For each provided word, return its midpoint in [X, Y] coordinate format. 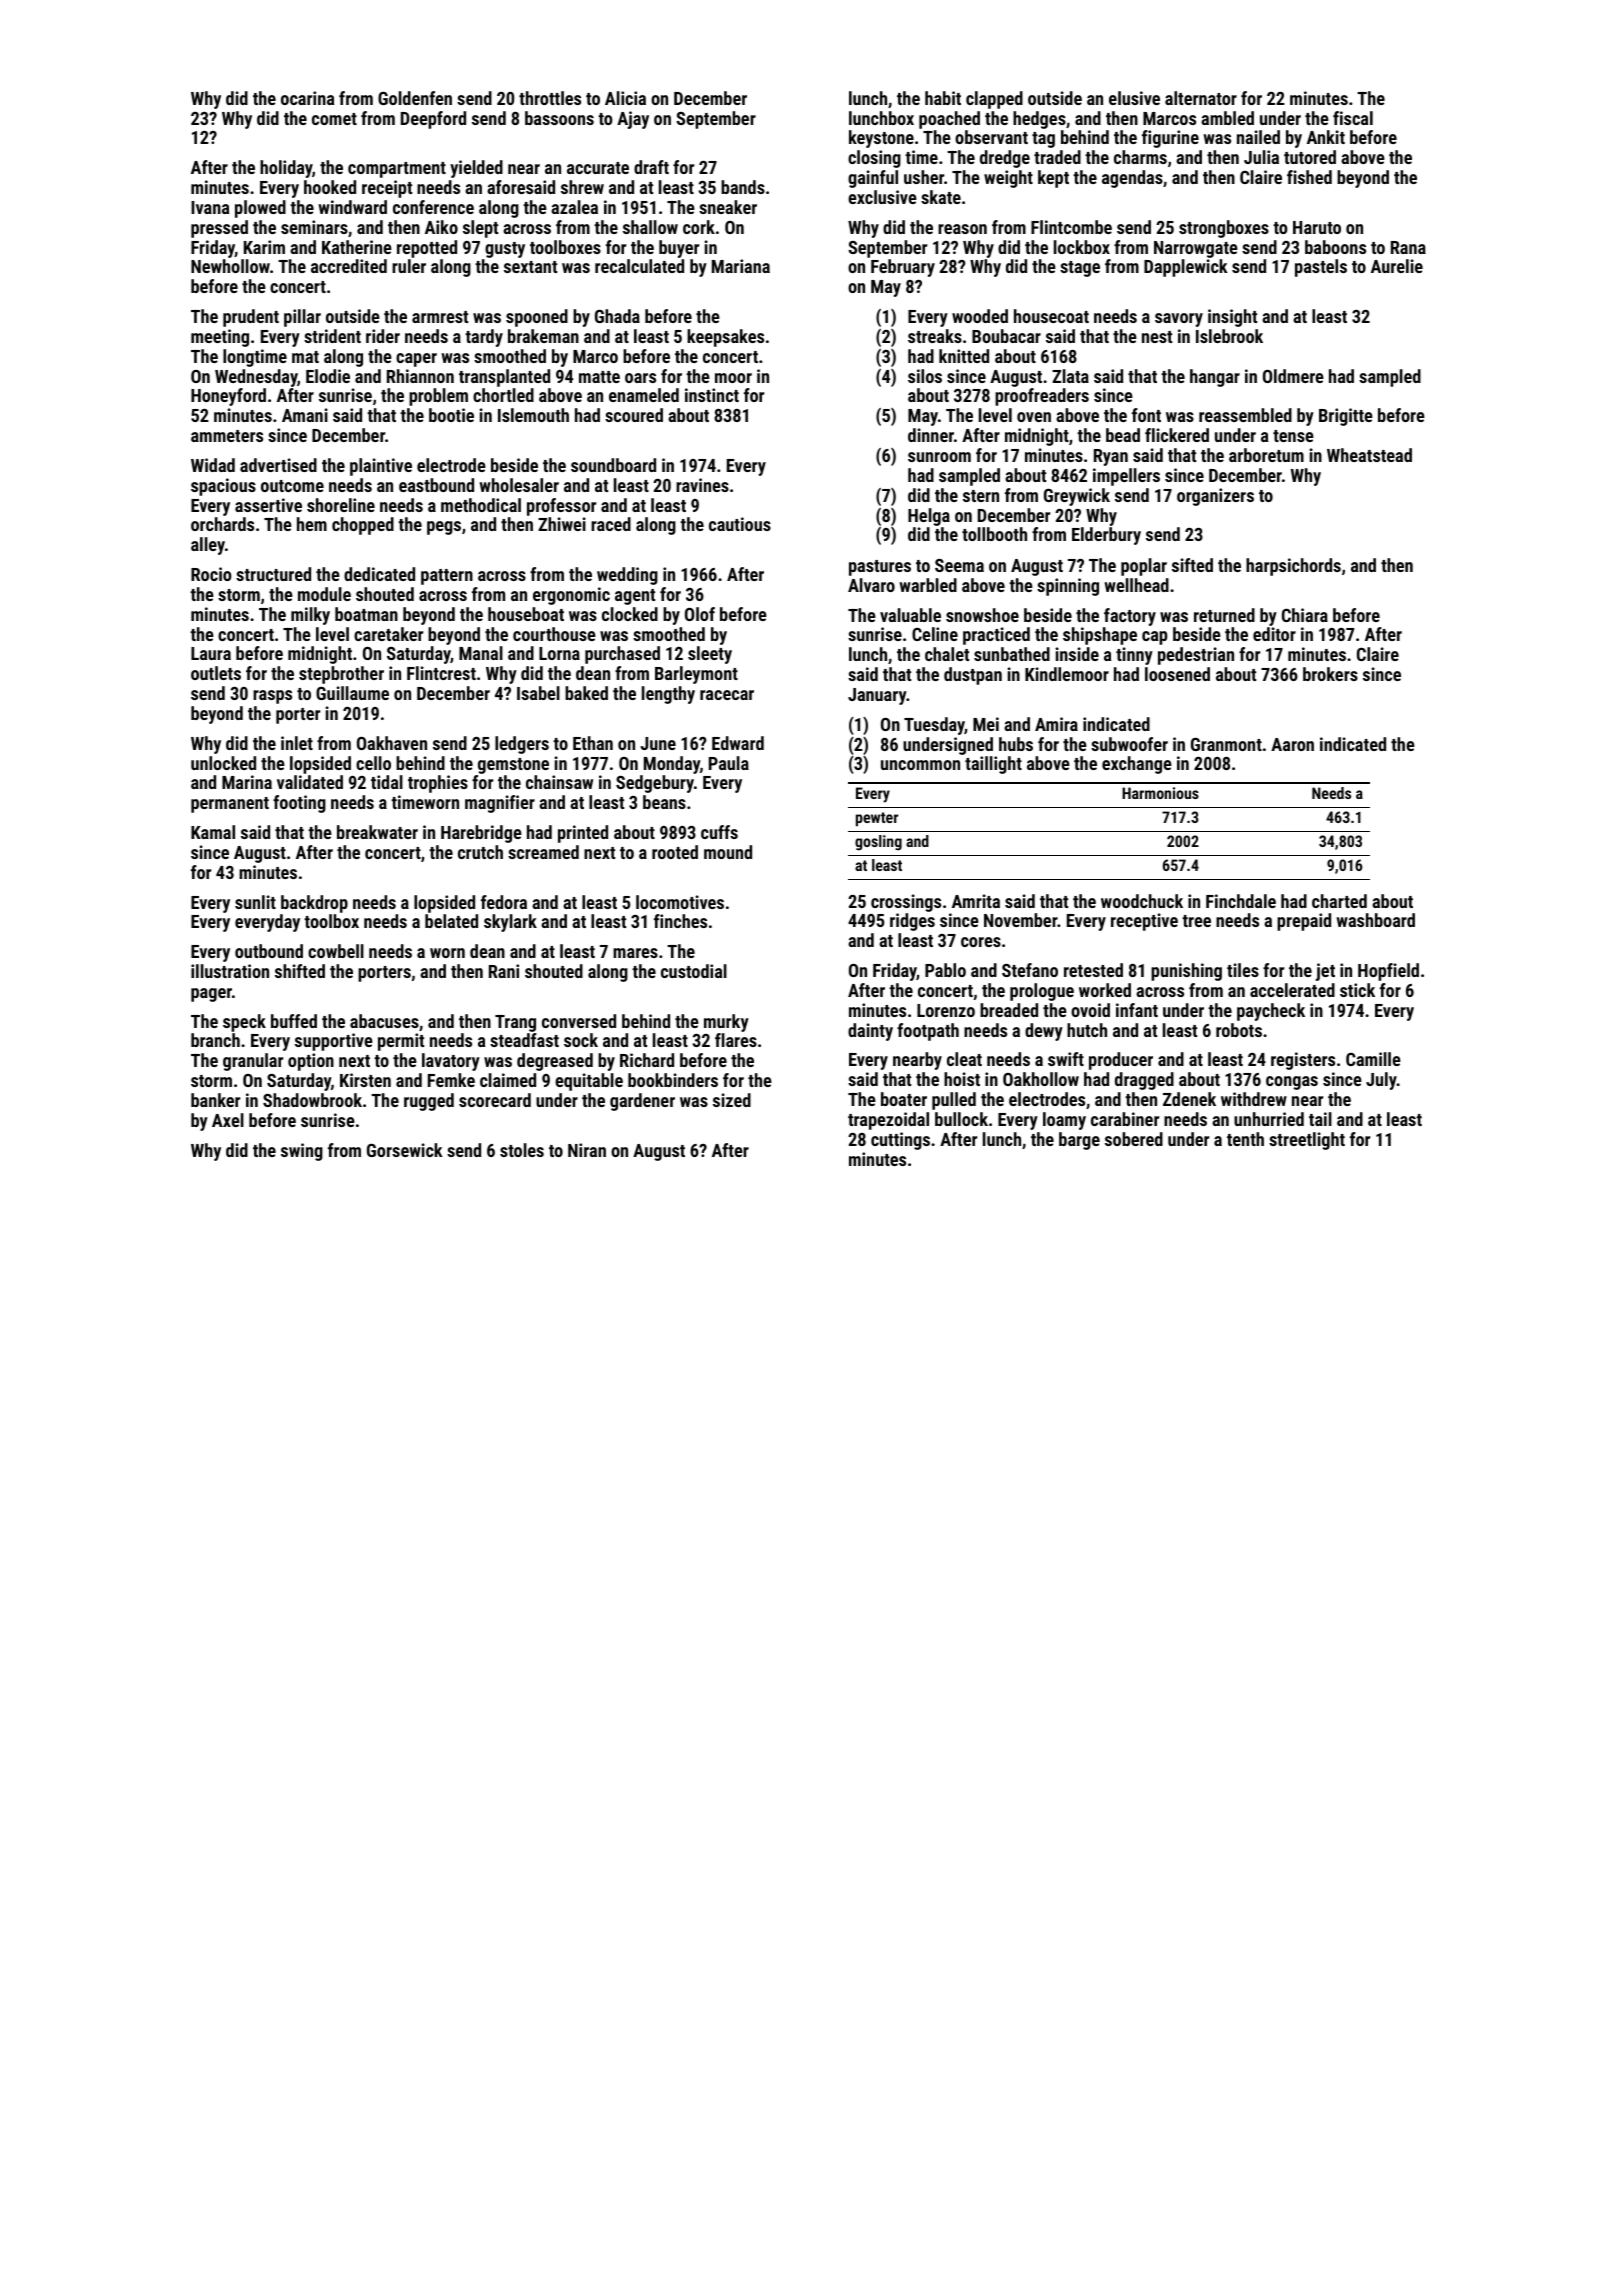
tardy [484, 338]
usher [924, 177]
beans [664, 802]
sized [732, 1100]
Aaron [1292, 744]
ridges [912, 922]
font [1146, 415]
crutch [480, 852]
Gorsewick [405, 1150]
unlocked [223, 763]
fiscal [1353, 118]
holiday [286, 169]
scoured [634, 415]
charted [1339, 901]
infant [1137, 1010]
